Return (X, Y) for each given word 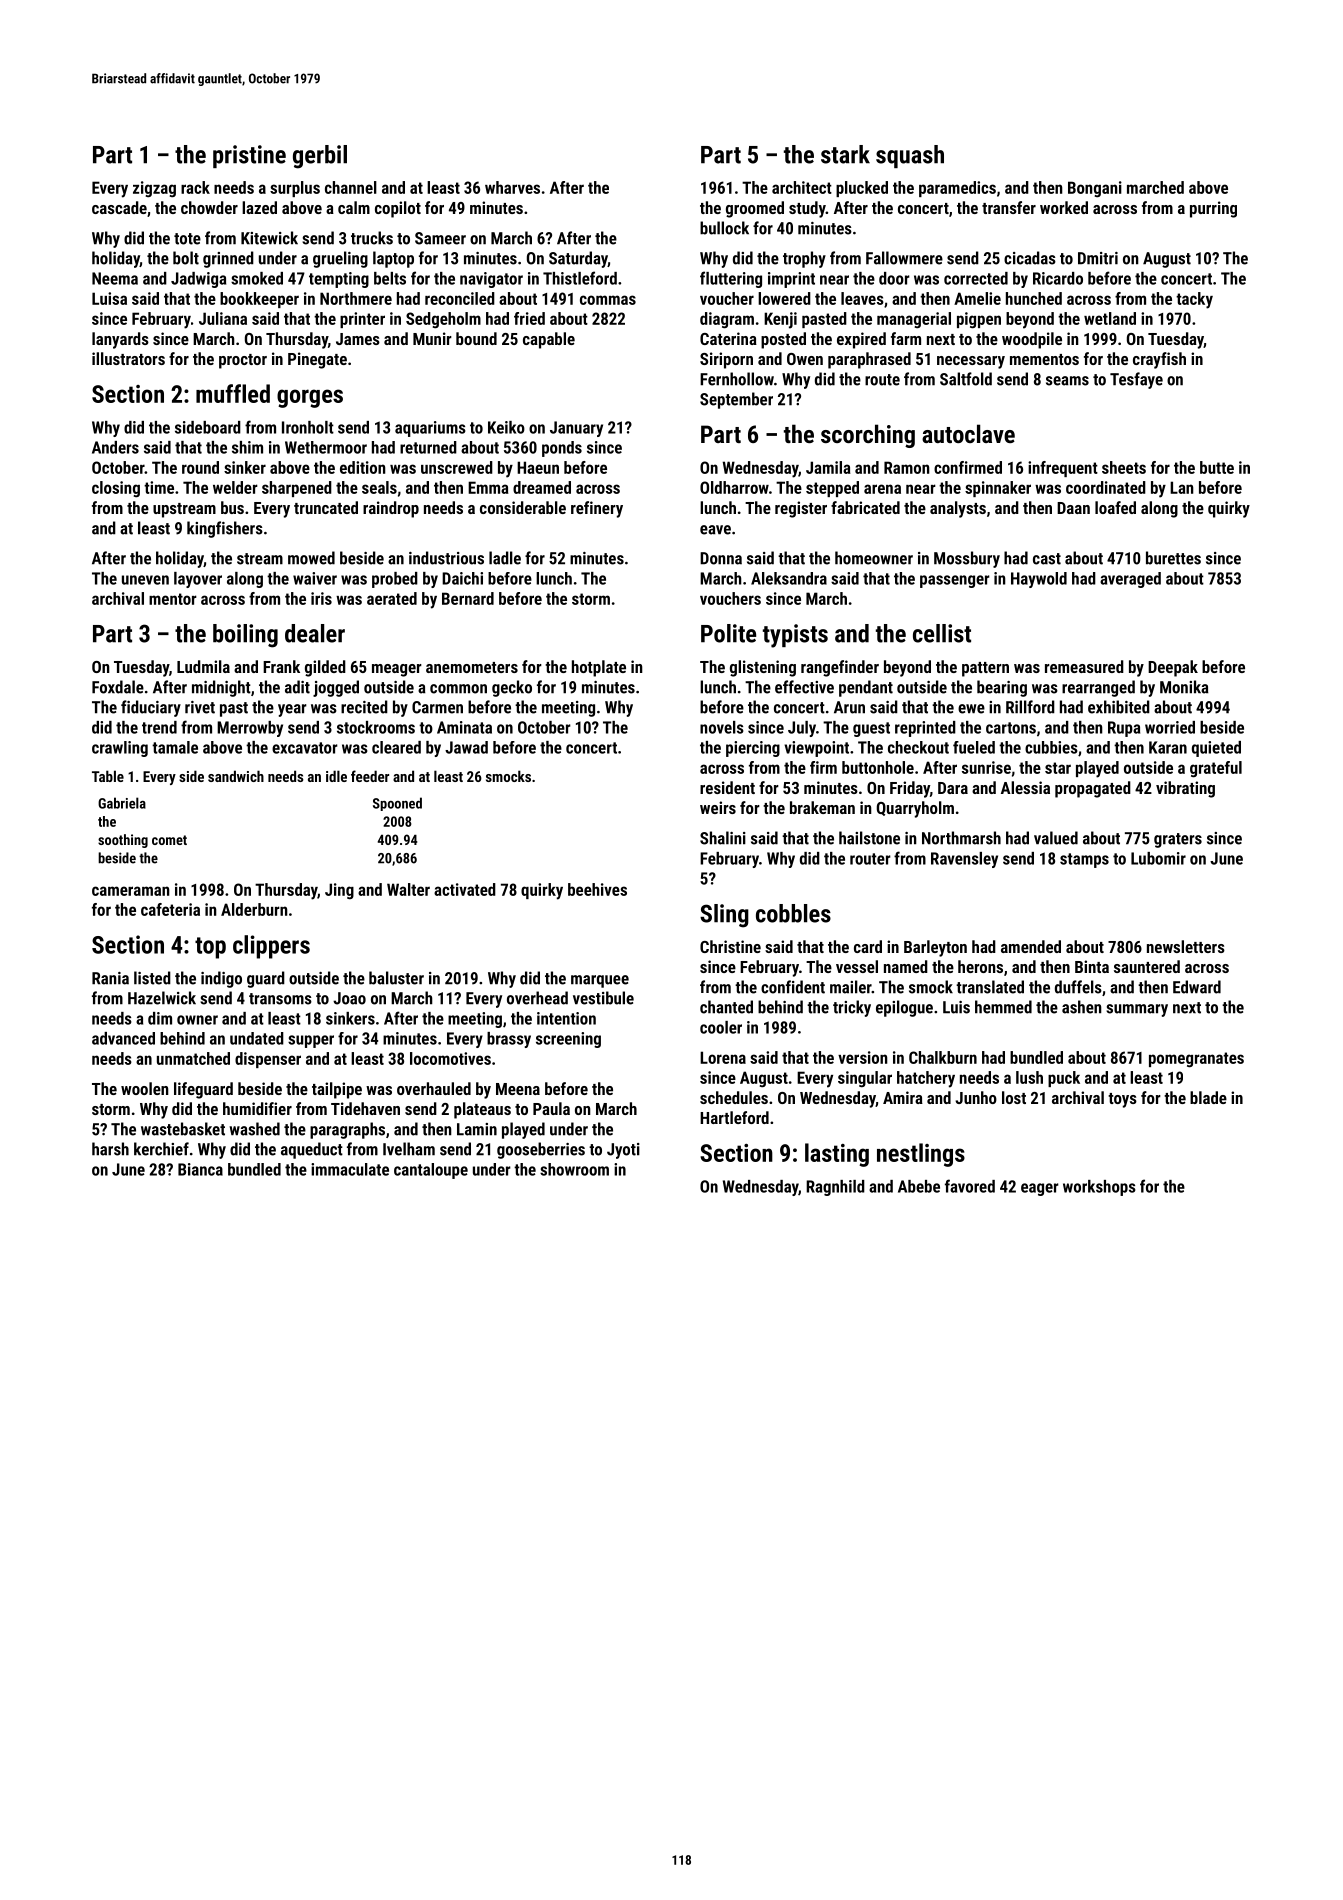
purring (1213, 209)
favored (970, 1186)
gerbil (320, 157)
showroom (574, 1169)
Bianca (200, 1169)
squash (910, 156)
